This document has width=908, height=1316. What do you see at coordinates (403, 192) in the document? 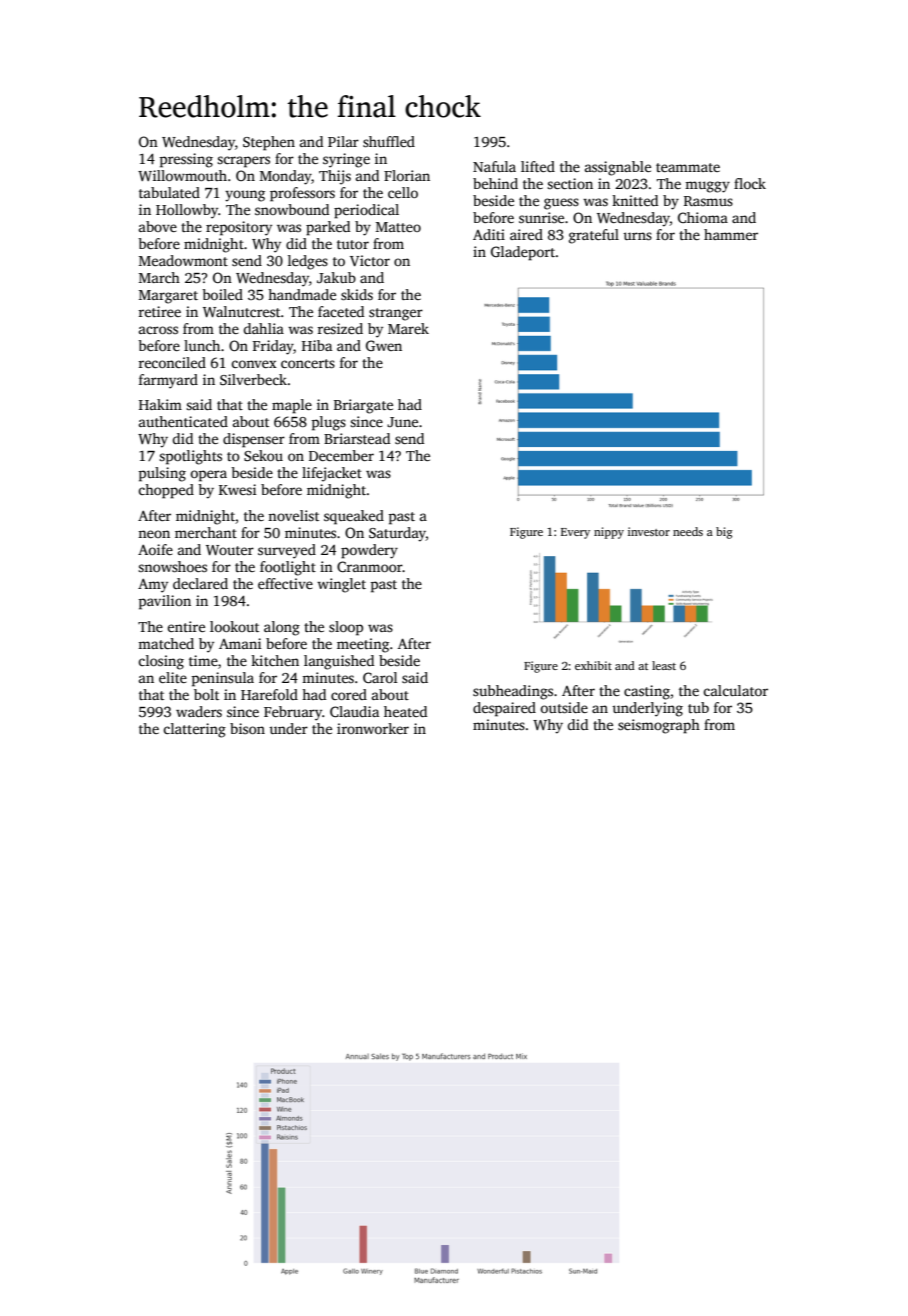
I see `cello` at bounding box center [403, 192].
